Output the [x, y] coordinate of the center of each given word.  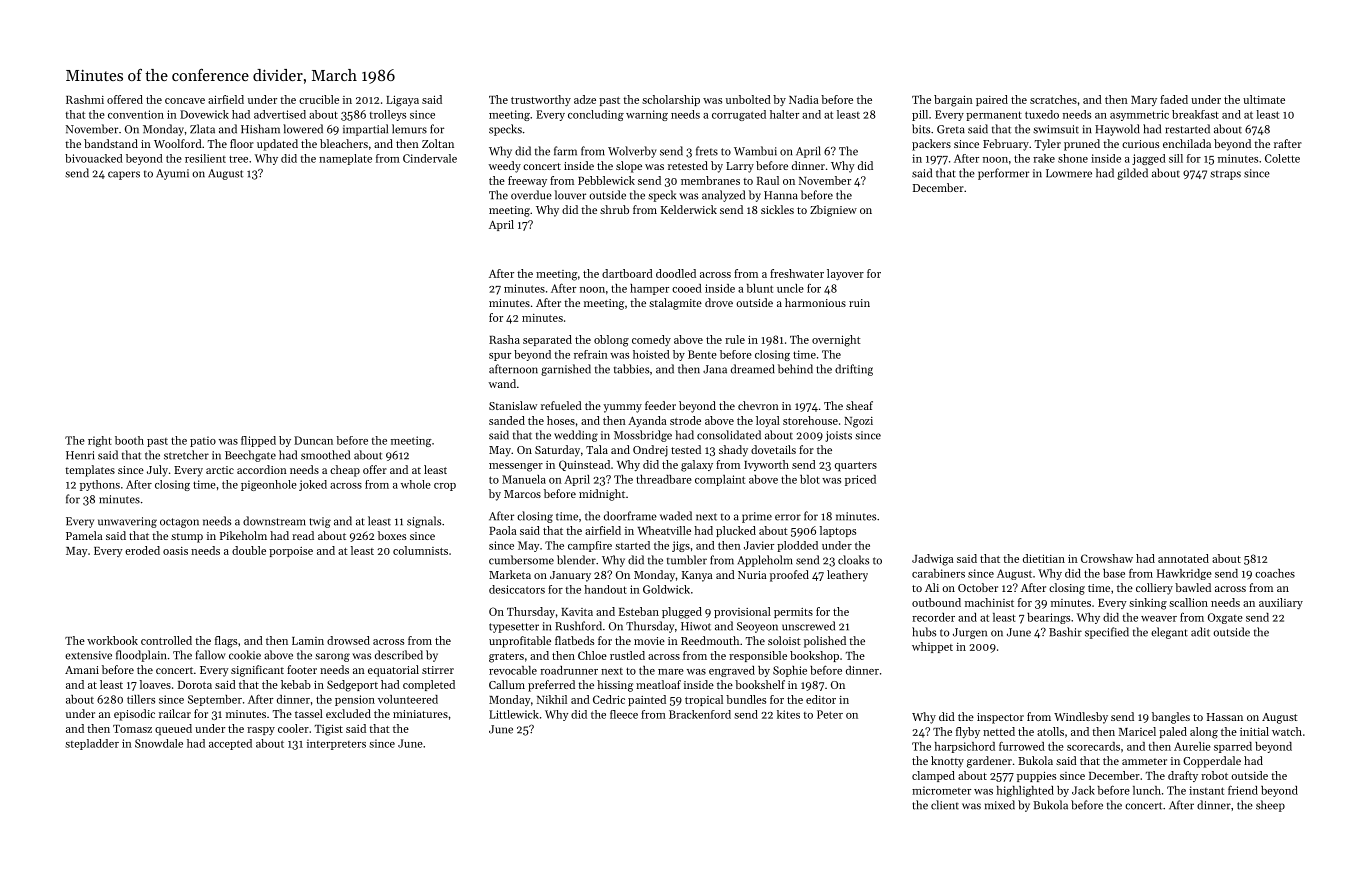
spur [500, 357]
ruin [859, 303]
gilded [1132, 174]
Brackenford [700, 714]
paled [1173, 732]
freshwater [797, 273]
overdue [531, 195]
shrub [614, 209]
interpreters [336, 744]
